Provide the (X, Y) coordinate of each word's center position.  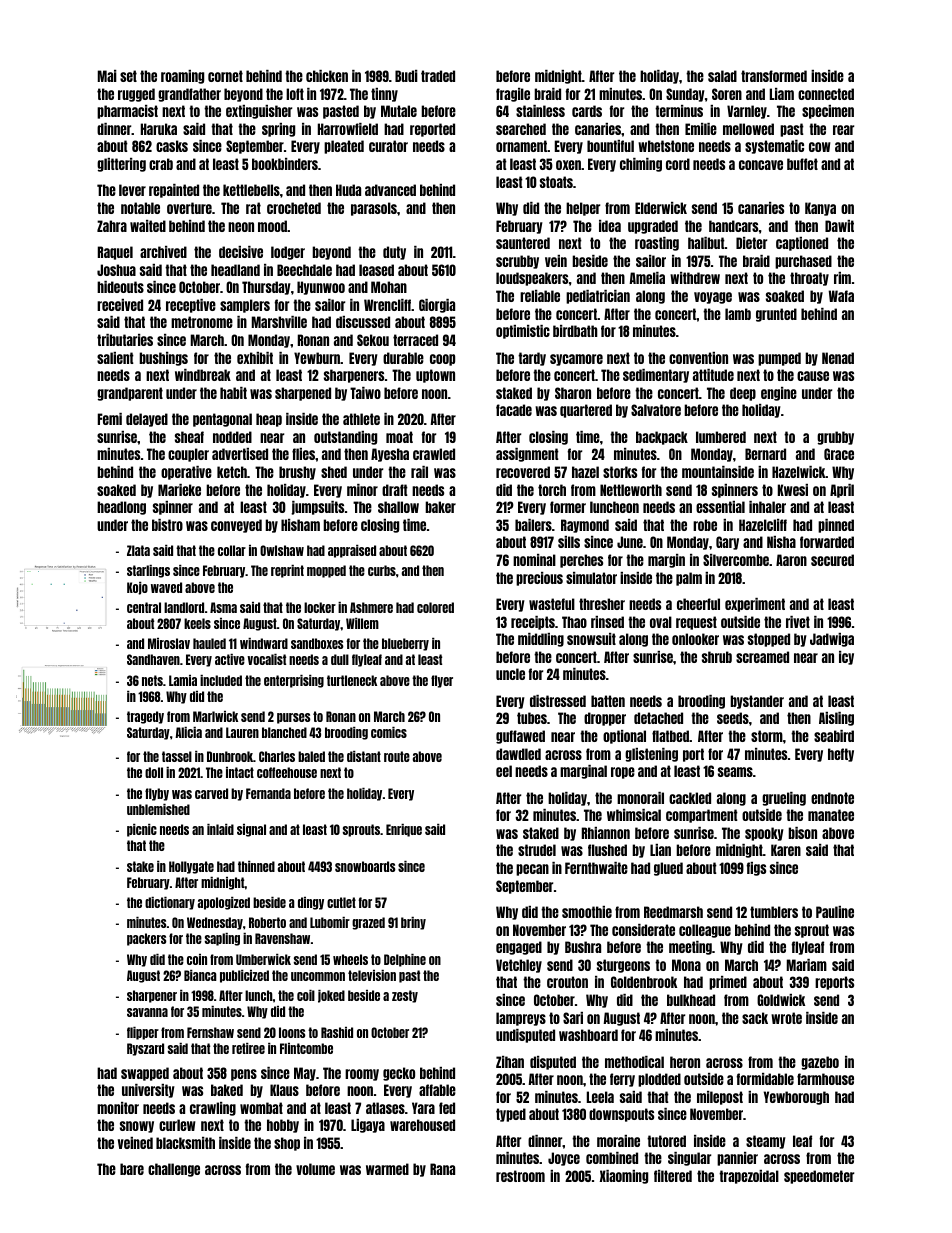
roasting (657, 244)
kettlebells (251, 190)
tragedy (145, 717)
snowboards (365, 866)
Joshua (116, 270)
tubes (532, 718)
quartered (586, 411)
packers (147, 939)
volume (315, 1169)
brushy (297, 473)
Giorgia (437, 306)
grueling (784, 799)
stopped (769, 640)
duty (394, 253)
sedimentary (656, 376)
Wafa (841, 296)
